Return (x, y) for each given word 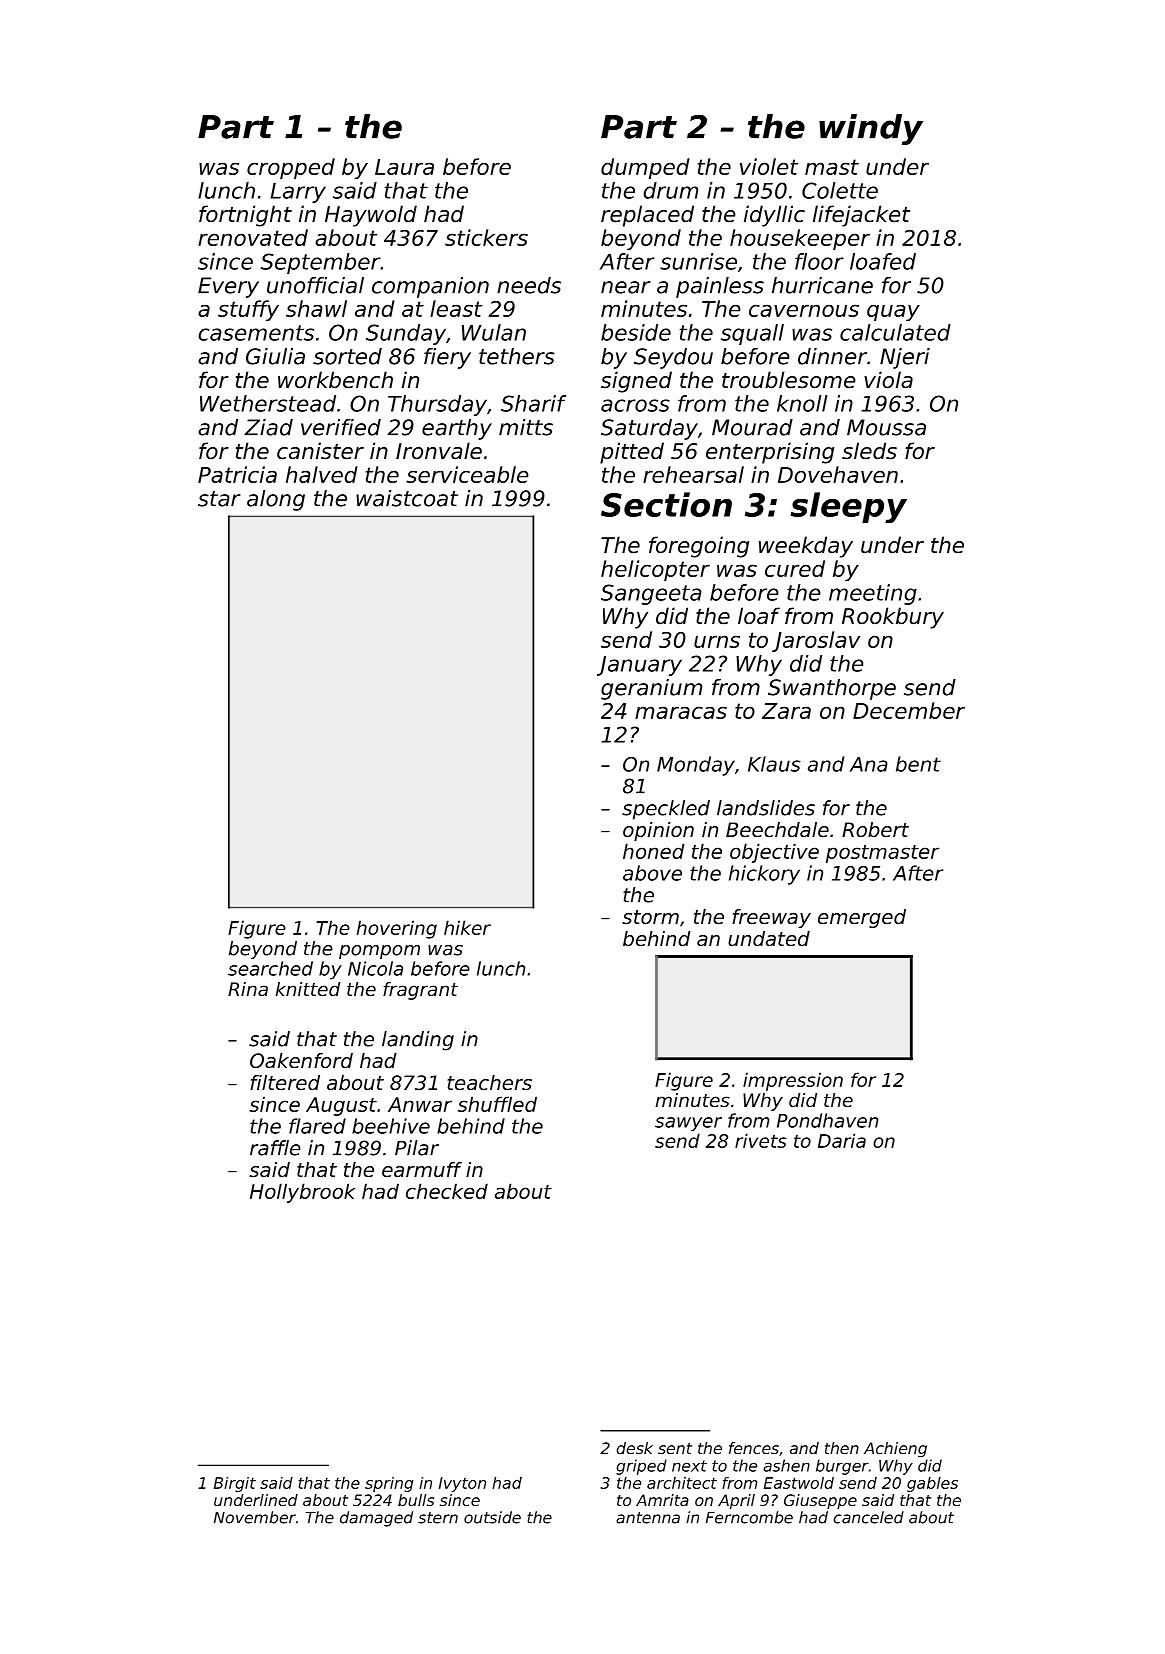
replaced (647, 216)
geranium (651, 689)
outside (492, 1517)
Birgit (235, 1484)
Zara (786, 711)
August (341, 1106)
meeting (873, 594)
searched (270, 968)
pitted (632, 453)
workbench (335, 380)
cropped (291, 168)
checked (447, 1191)
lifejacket (861, 216)
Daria (842, 1140)
